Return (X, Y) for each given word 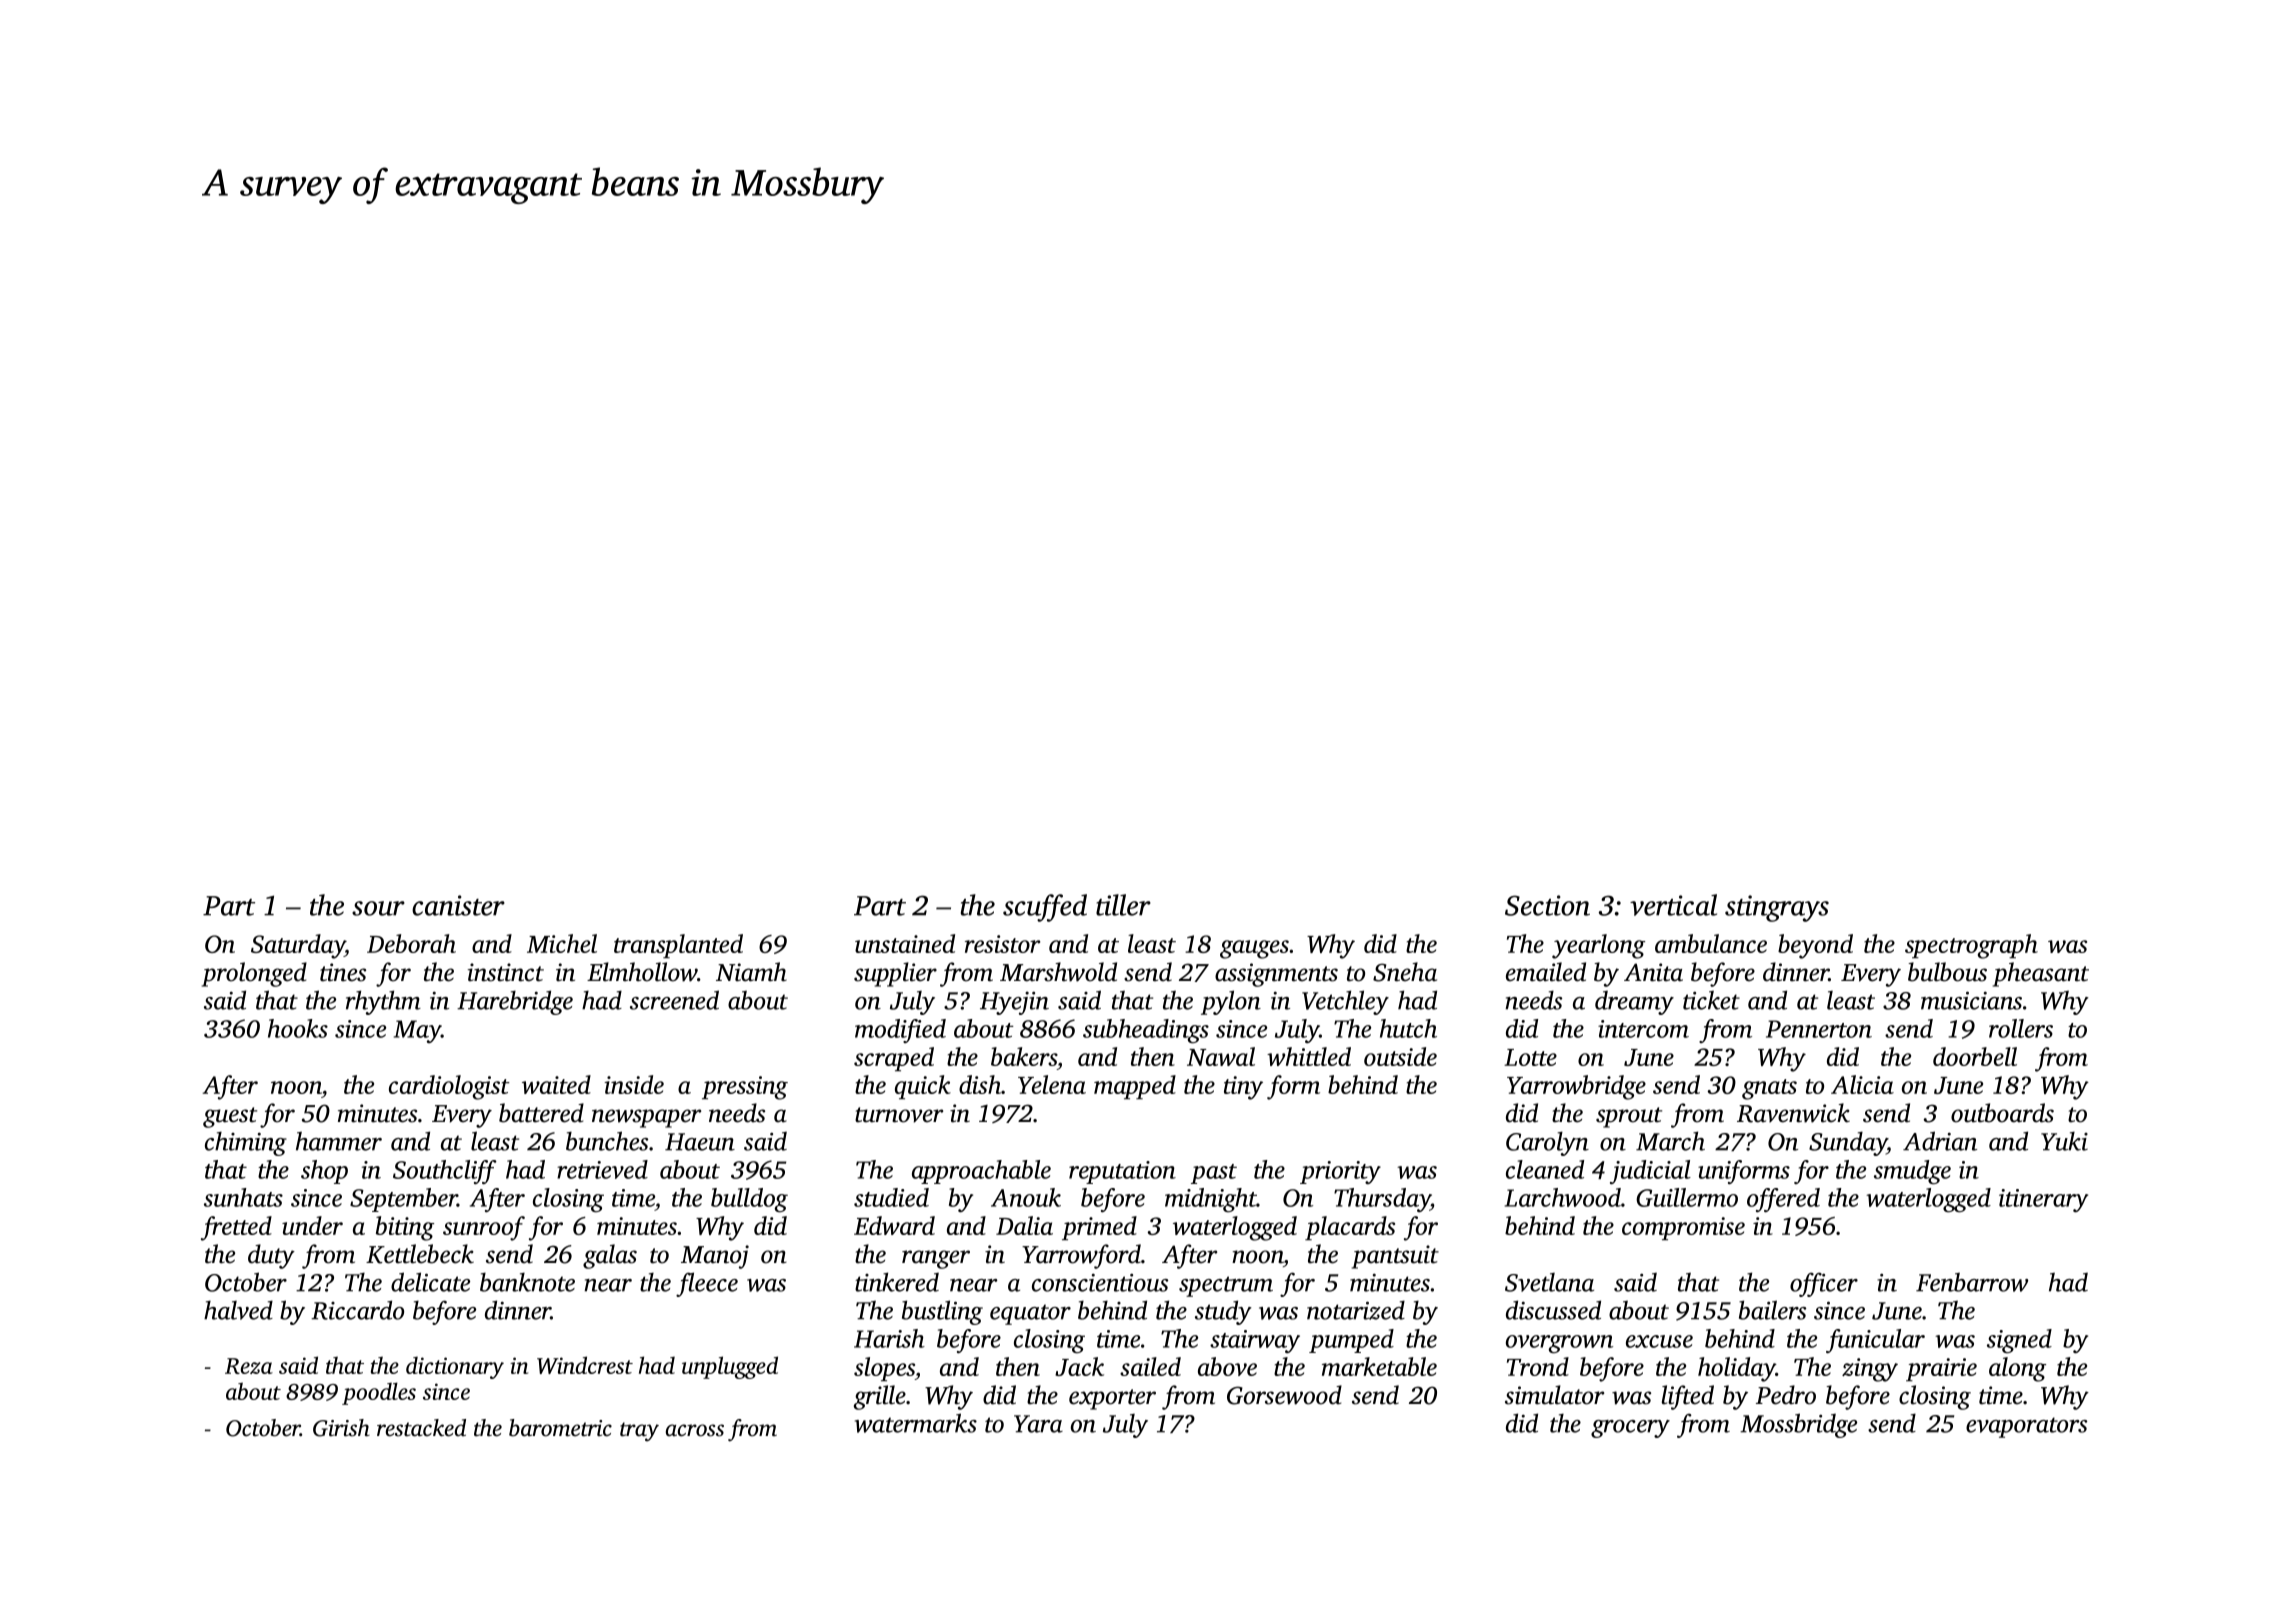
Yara (1038, 1424)
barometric (560, 1428)
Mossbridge (1798, 1425)
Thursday (1382, 1200)
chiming (246, 1143)
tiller (1123, 905)
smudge (1912, 1172)
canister (458, 905)
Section (1547, 905)
